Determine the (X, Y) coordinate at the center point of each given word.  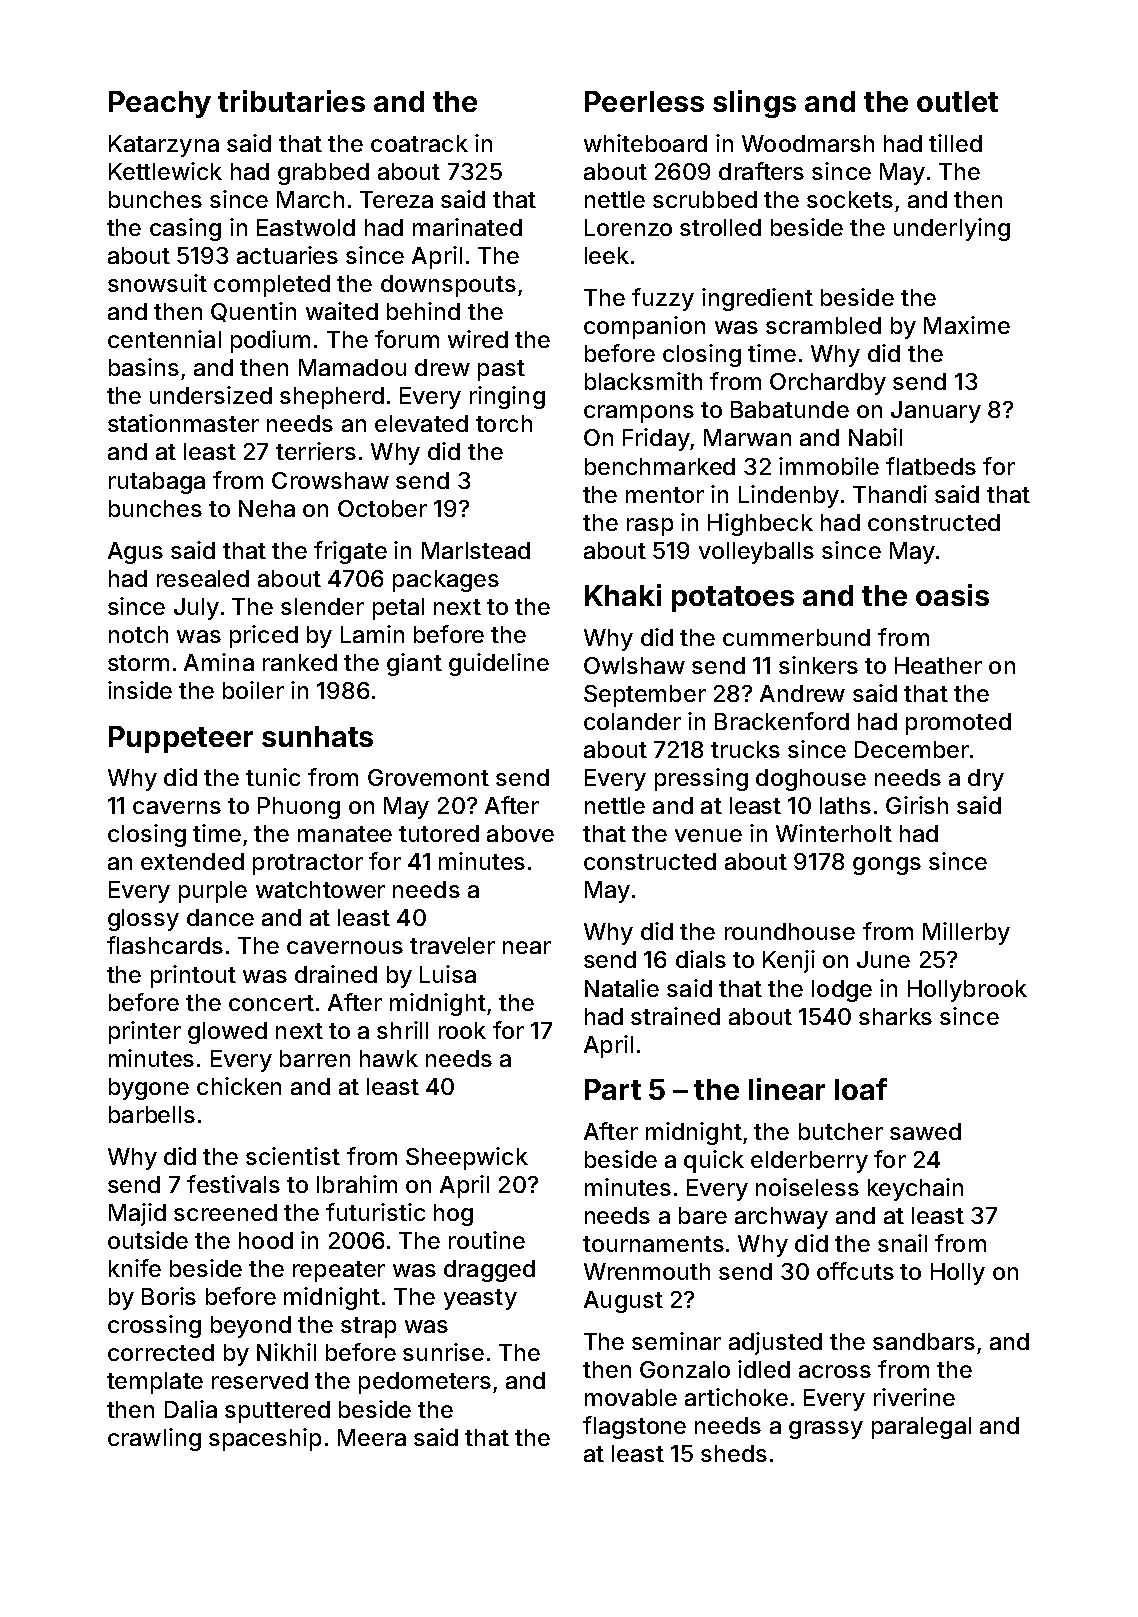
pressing (701, 779)
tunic (273, 777)
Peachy (160, 104)
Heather (938, 665)
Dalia (191, 1409)
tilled (955, 143)
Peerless (644, 101)
